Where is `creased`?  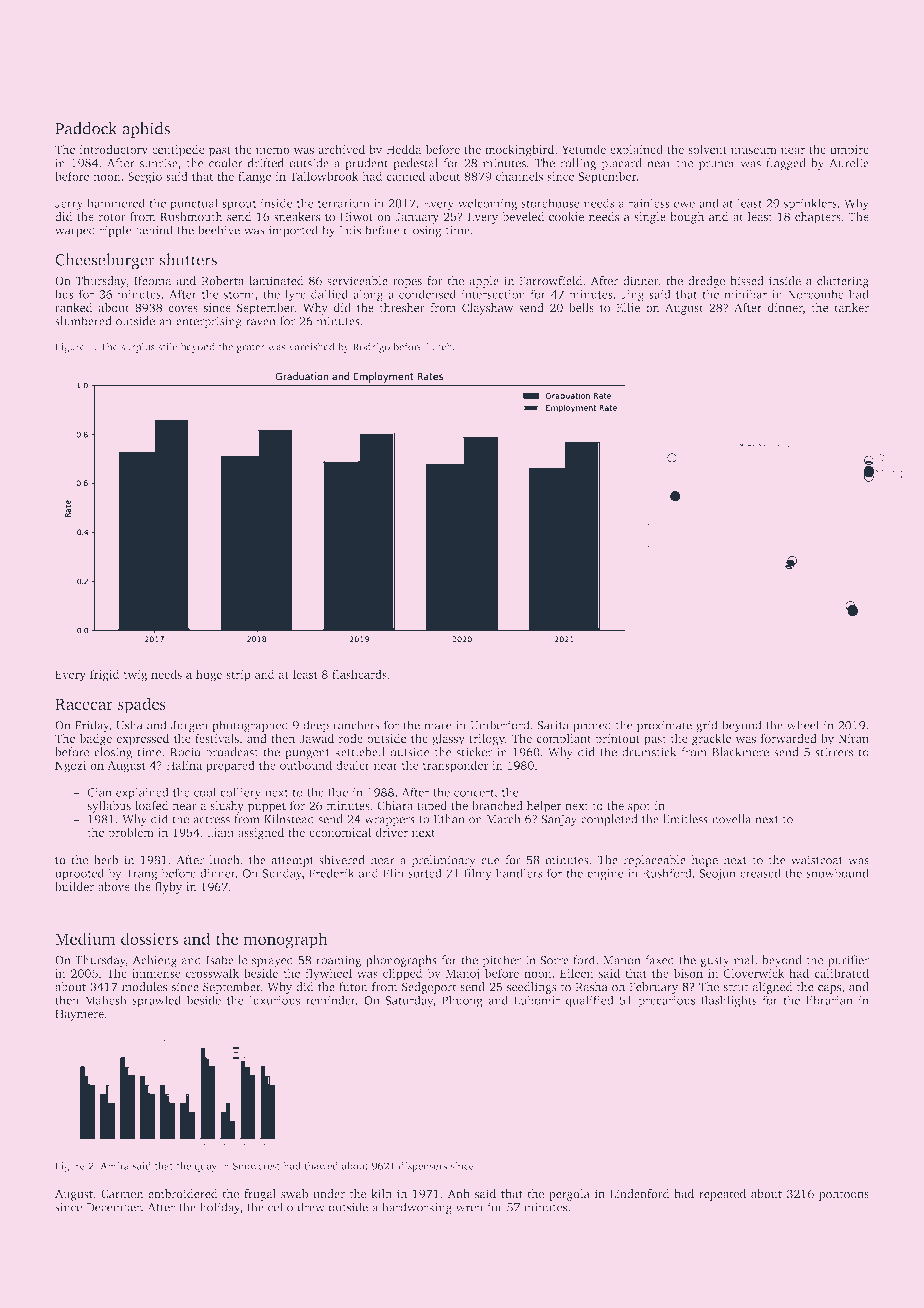
creased is located at coordinates (760, 873).
